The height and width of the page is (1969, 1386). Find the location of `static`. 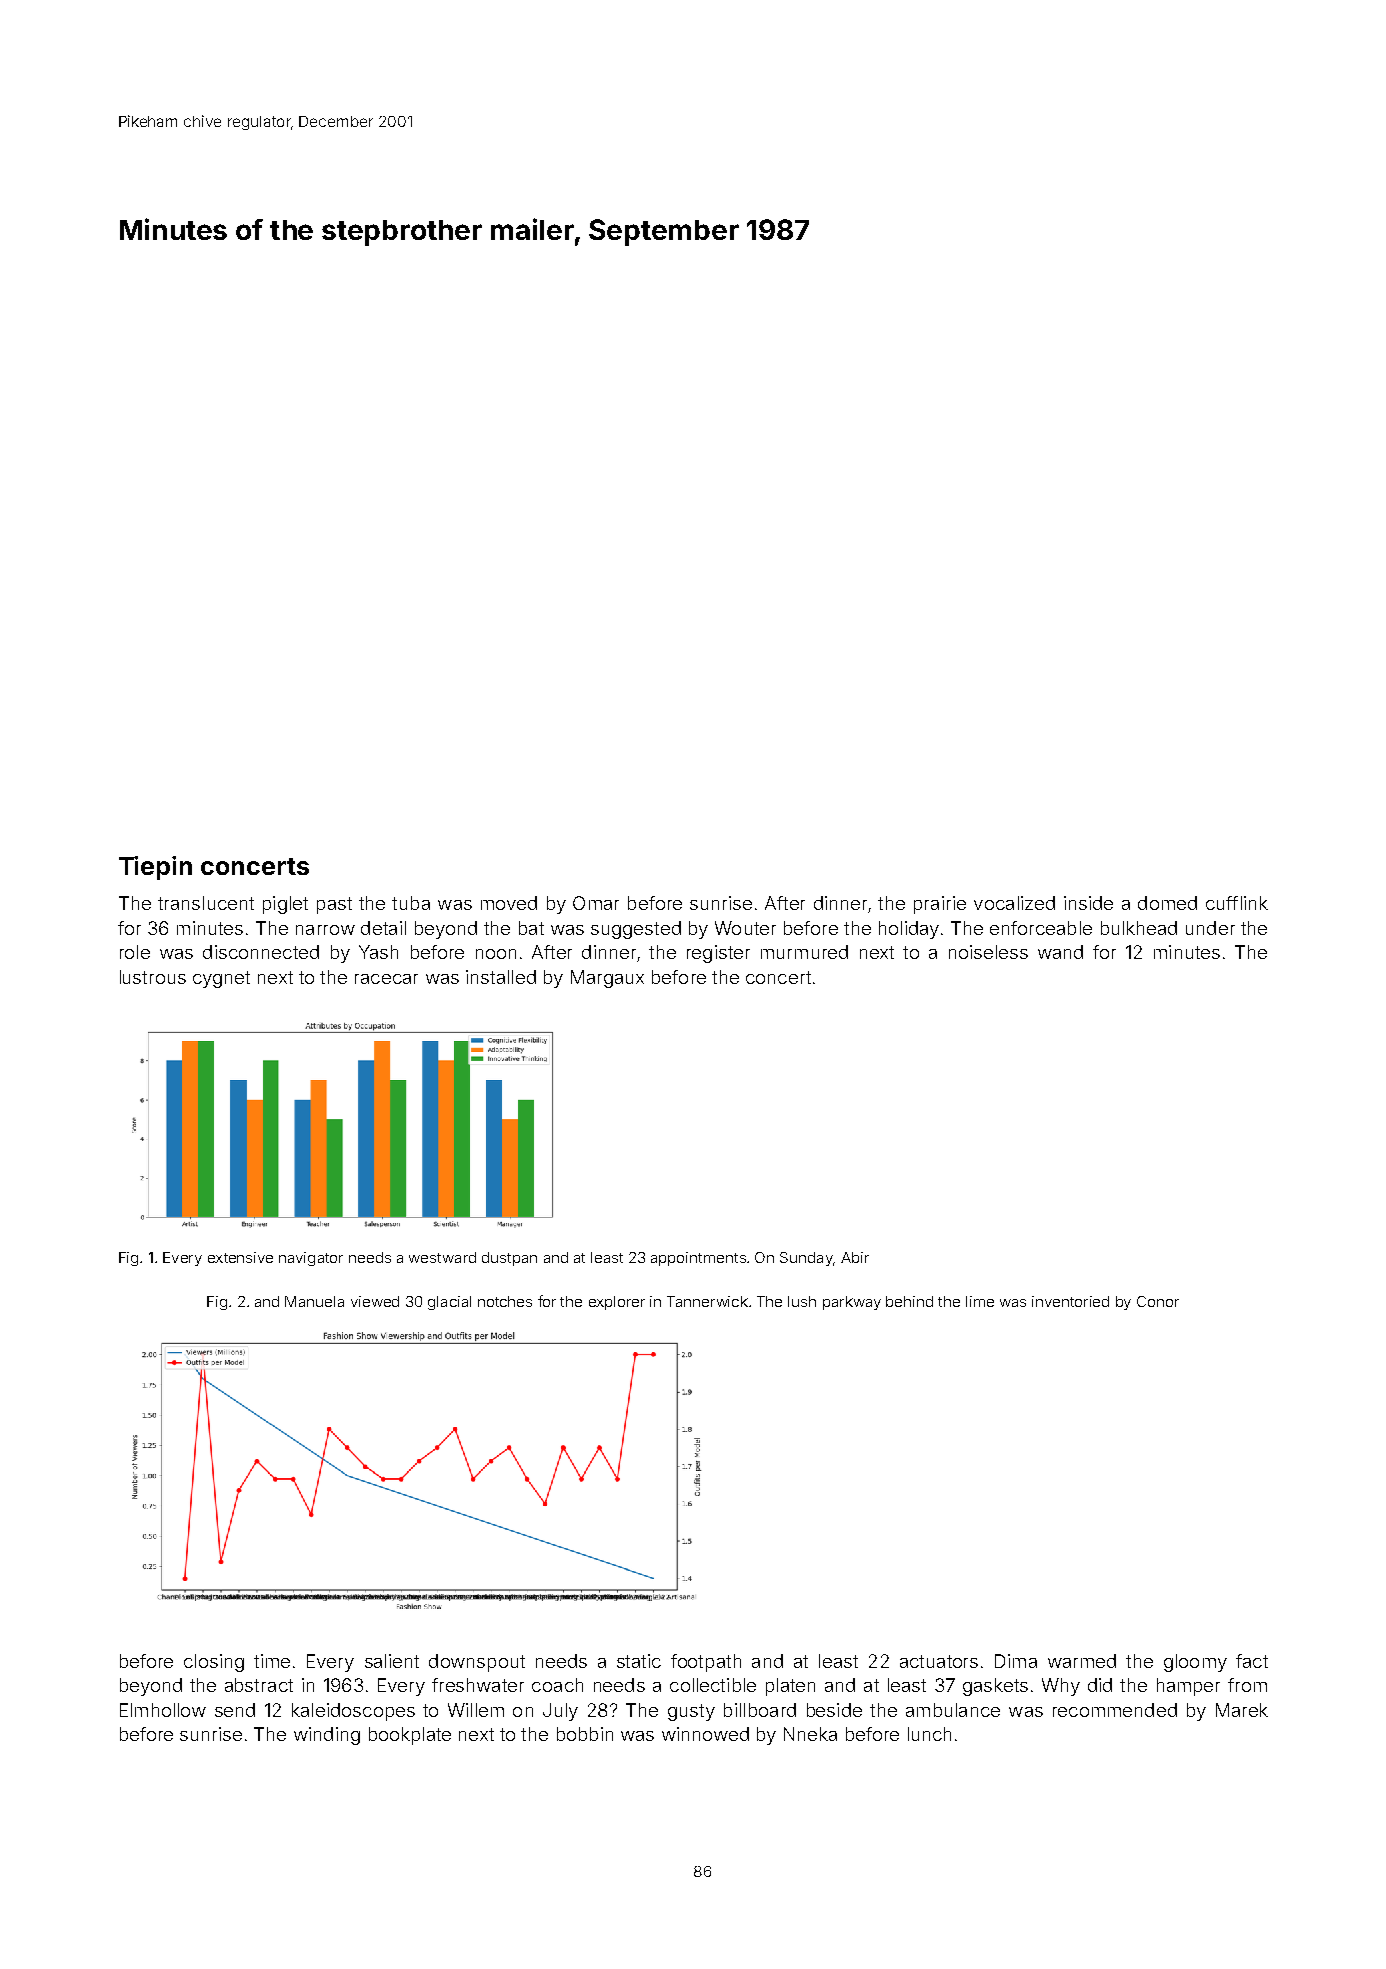

static is located at coordinates (639, 1661).
